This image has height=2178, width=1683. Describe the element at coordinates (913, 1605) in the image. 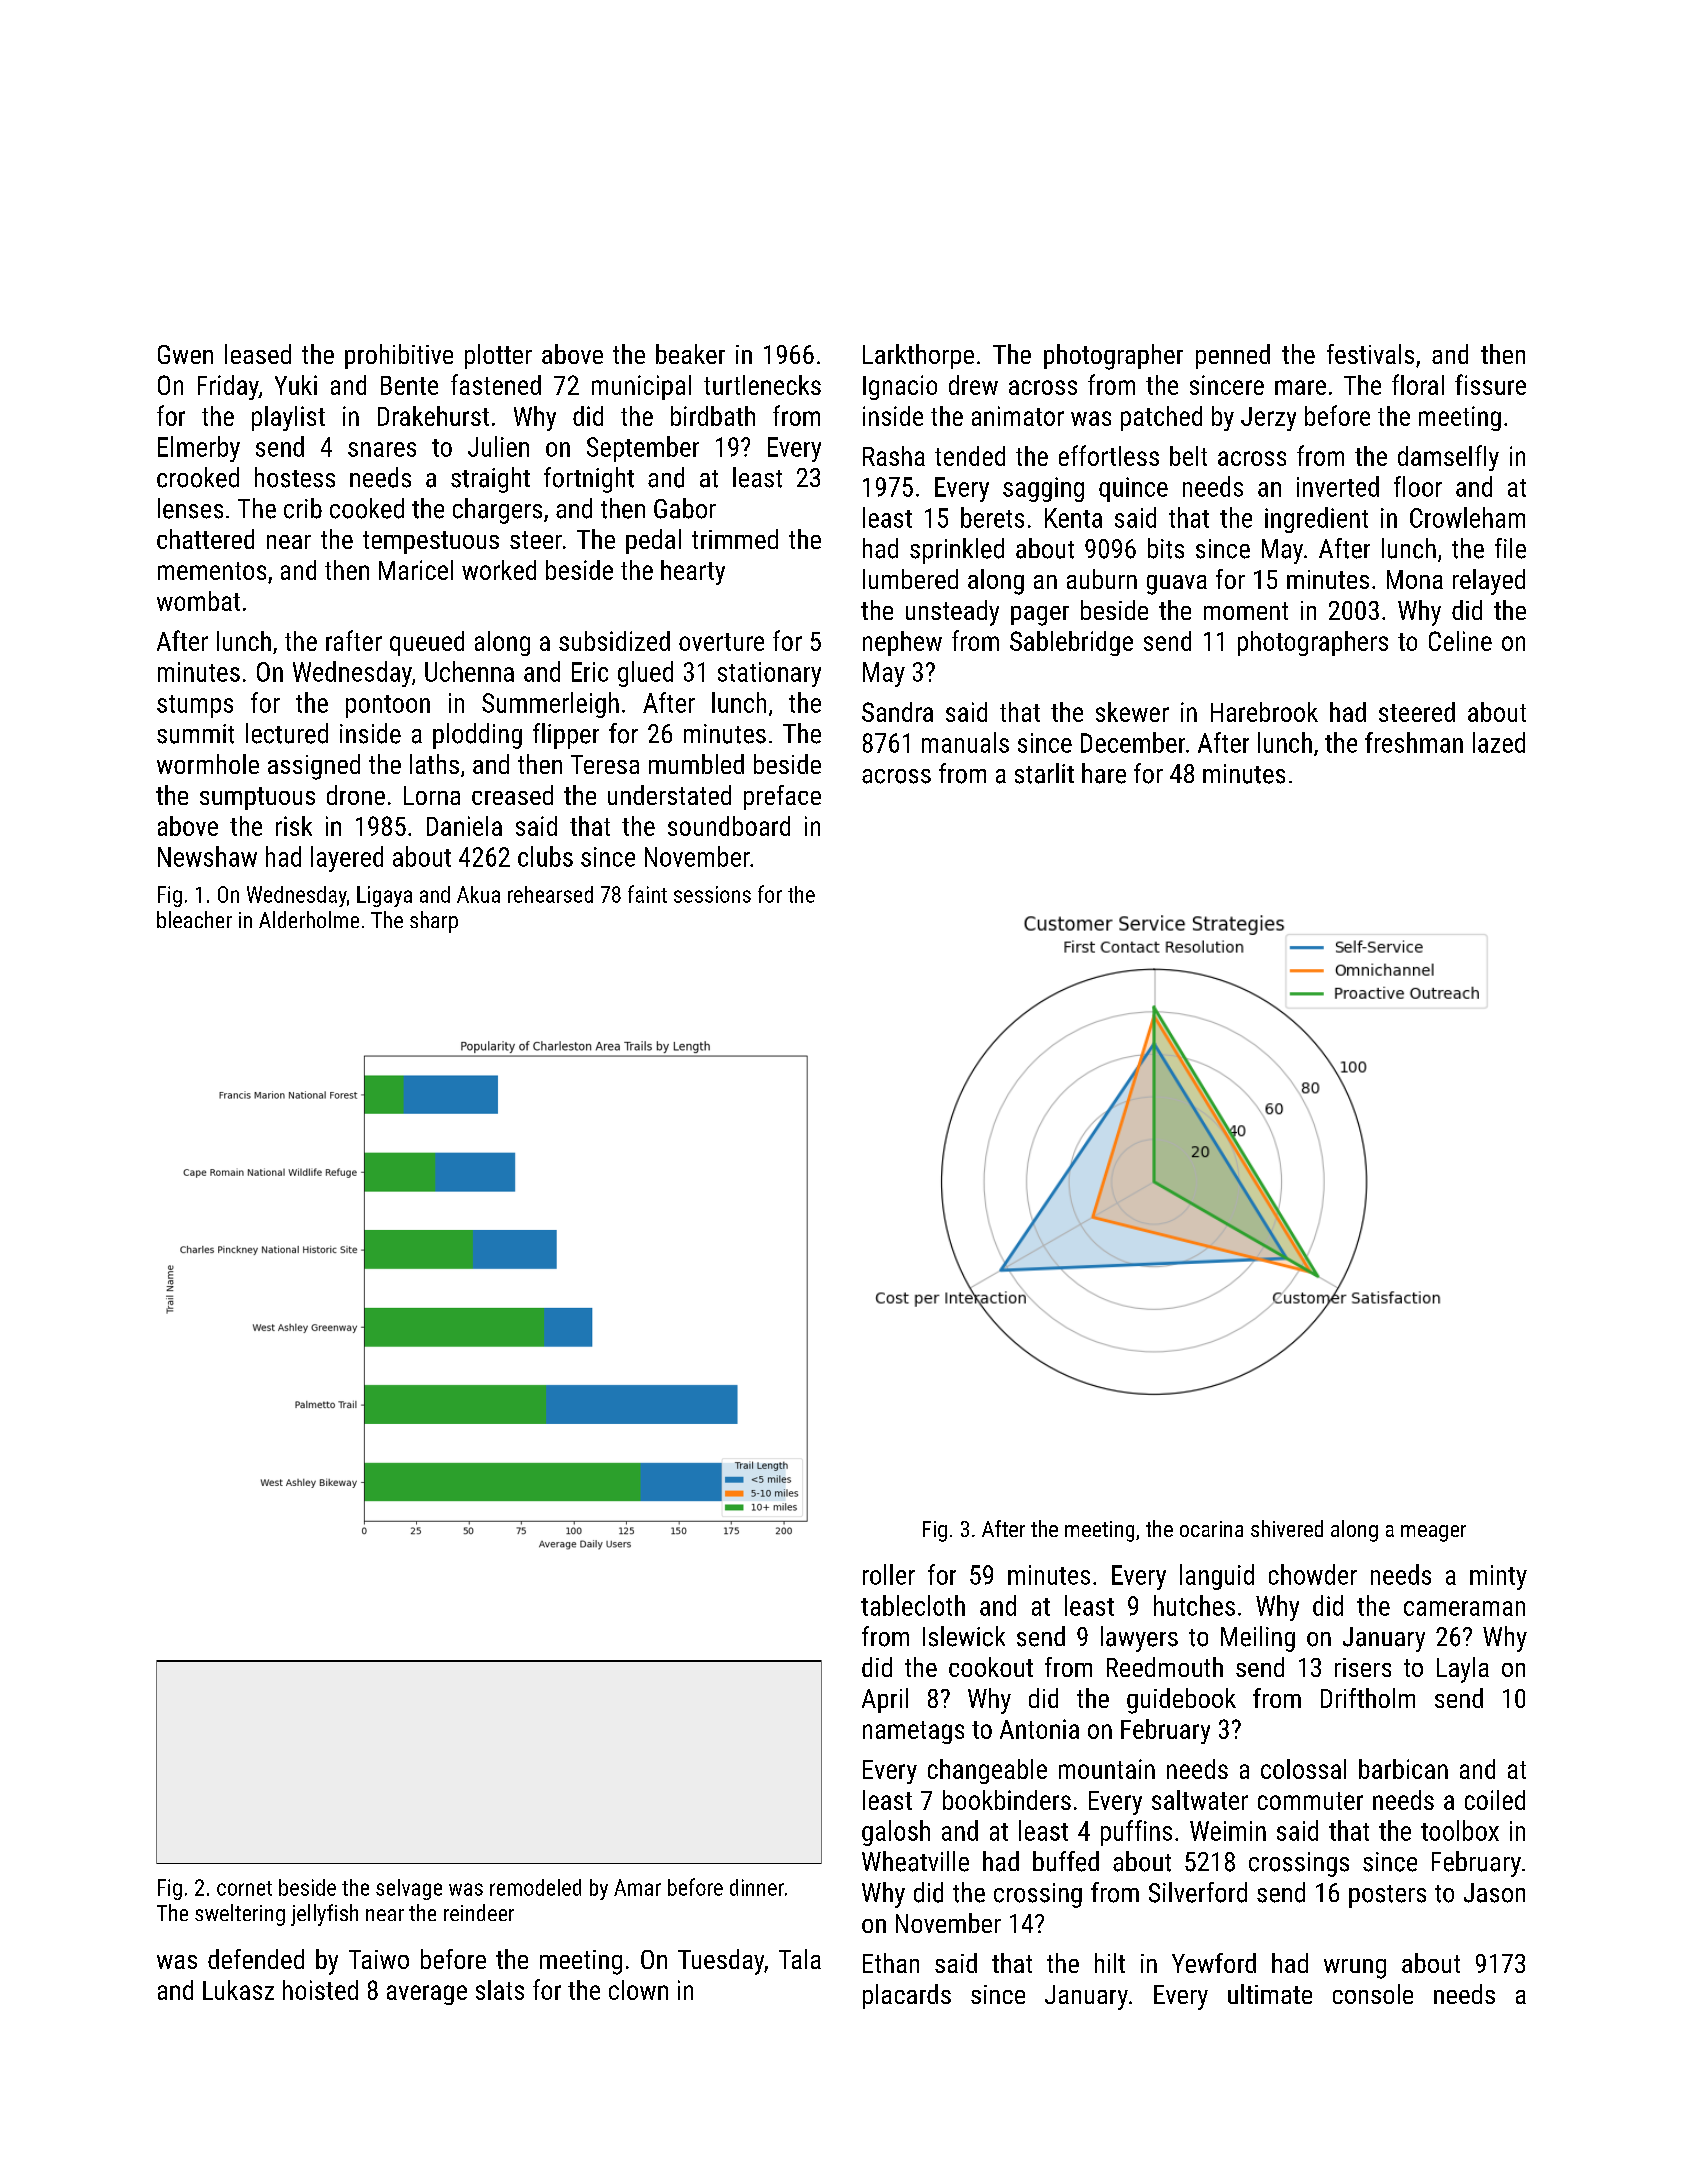

I see `tablecloth` at that location.
